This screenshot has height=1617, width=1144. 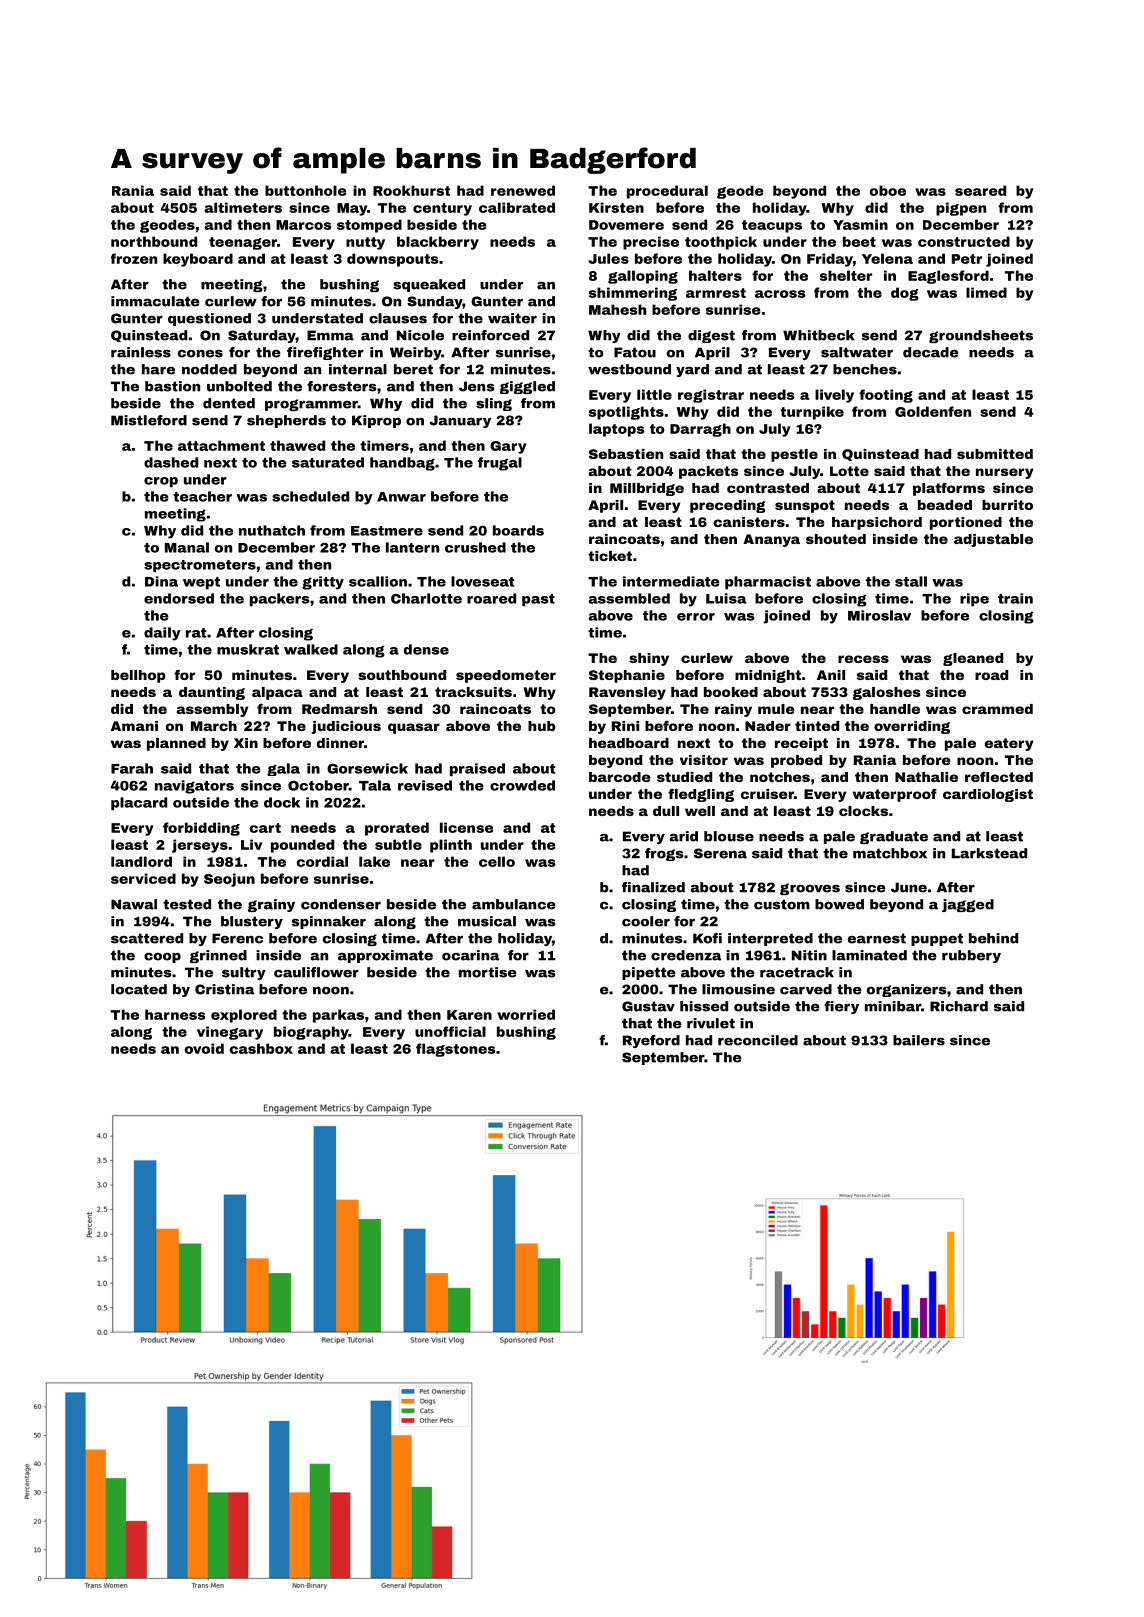 What do you see at coordinates (667, 192) in the screenshot?
I see `procedural` at bounding box center [667, 192].
